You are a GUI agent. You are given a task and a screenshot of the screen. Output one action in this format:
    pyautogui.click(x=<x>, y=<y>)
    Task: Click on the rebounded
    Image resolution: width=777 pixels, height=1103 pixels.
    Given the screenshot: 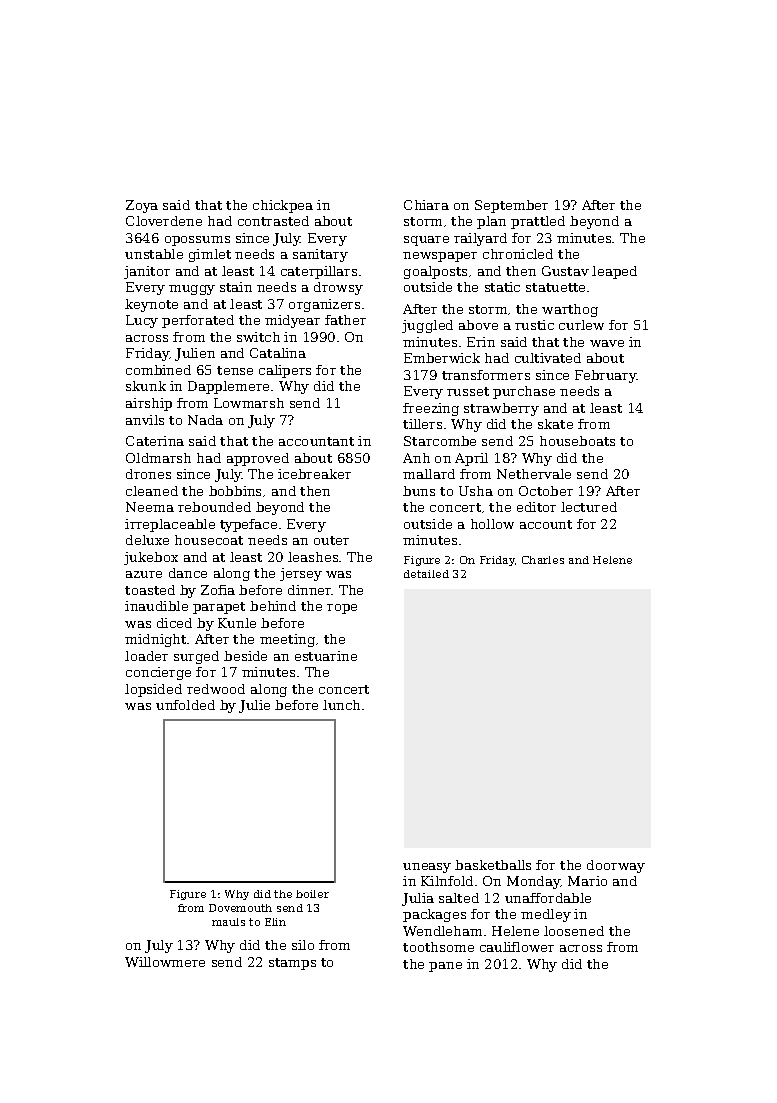 What is the action you would take?
    pyautogui.click(x=214, y=507)
